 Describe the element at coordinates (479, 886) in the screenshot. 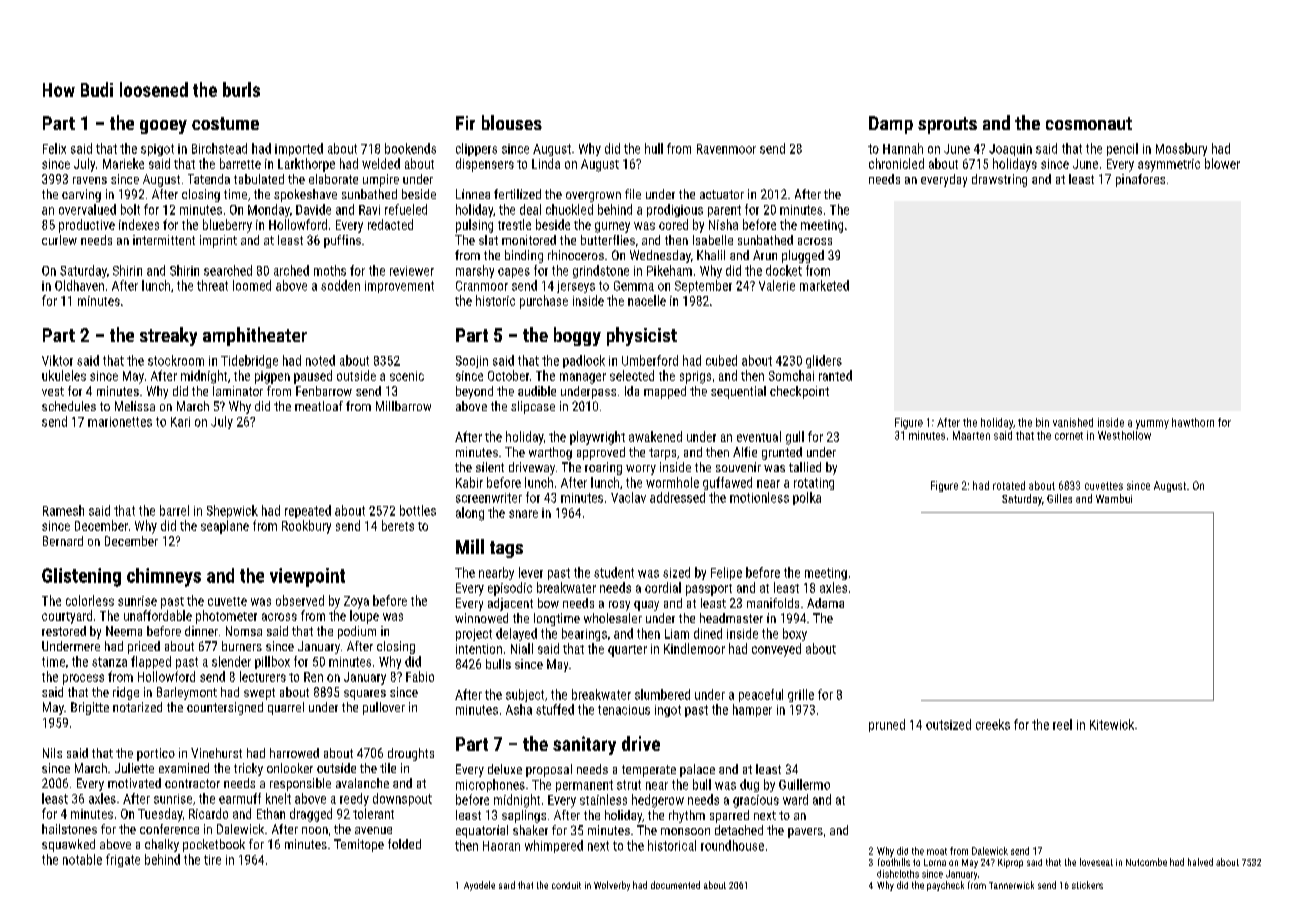

I see `Ayodele` at that location.
